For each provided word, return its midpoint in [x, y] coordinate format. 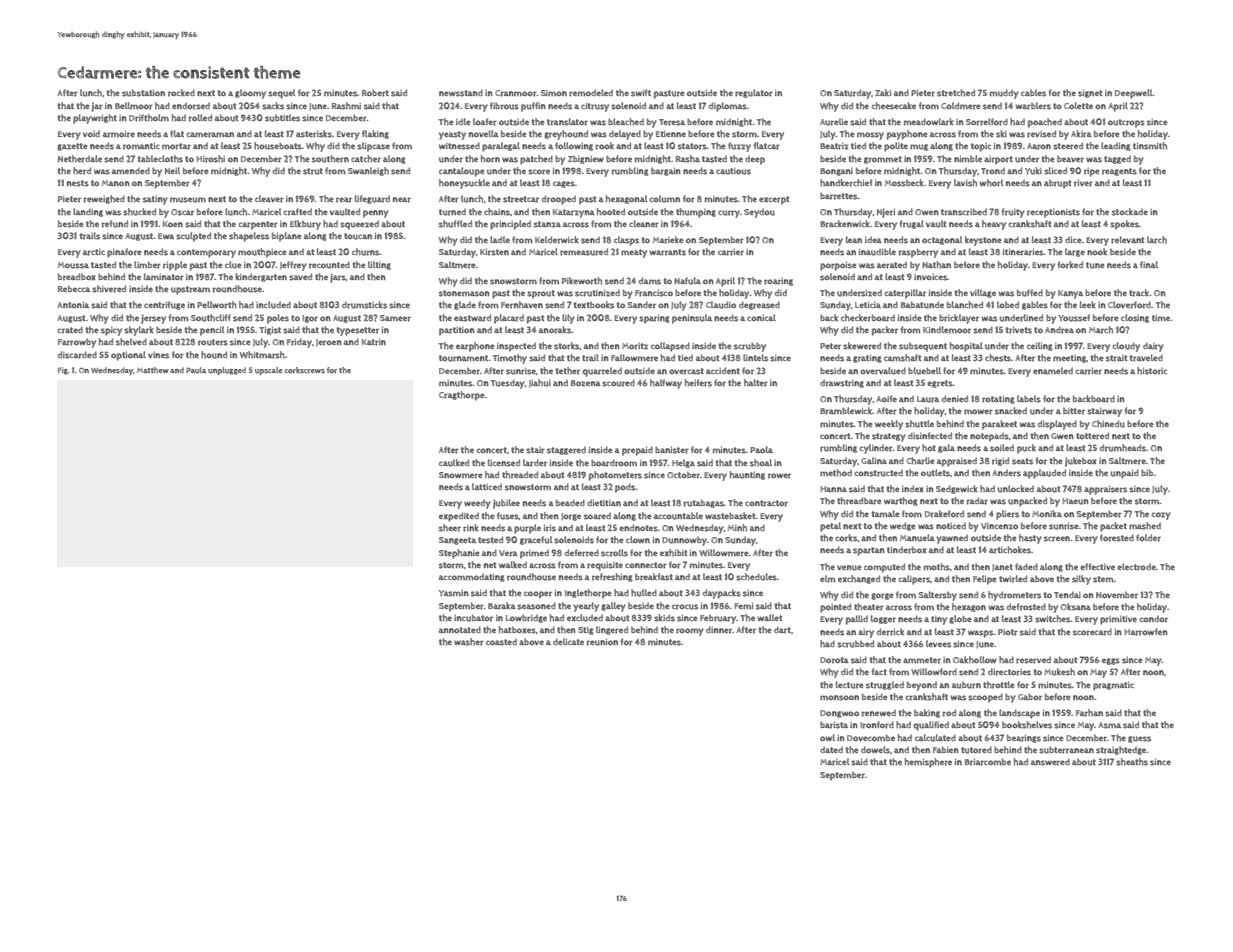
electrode [1136, 567]
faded [1026, 566]
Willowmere [724, 553]
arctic [94, 252]
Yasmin [454, 593]
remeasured [584, 252]
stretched [956, 93]
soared [597, 516]
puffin [533, 107]
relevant [1127, 240]
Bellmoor [134, 106]
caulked [454, 463]
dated [831, 749]
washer [469, 642]
